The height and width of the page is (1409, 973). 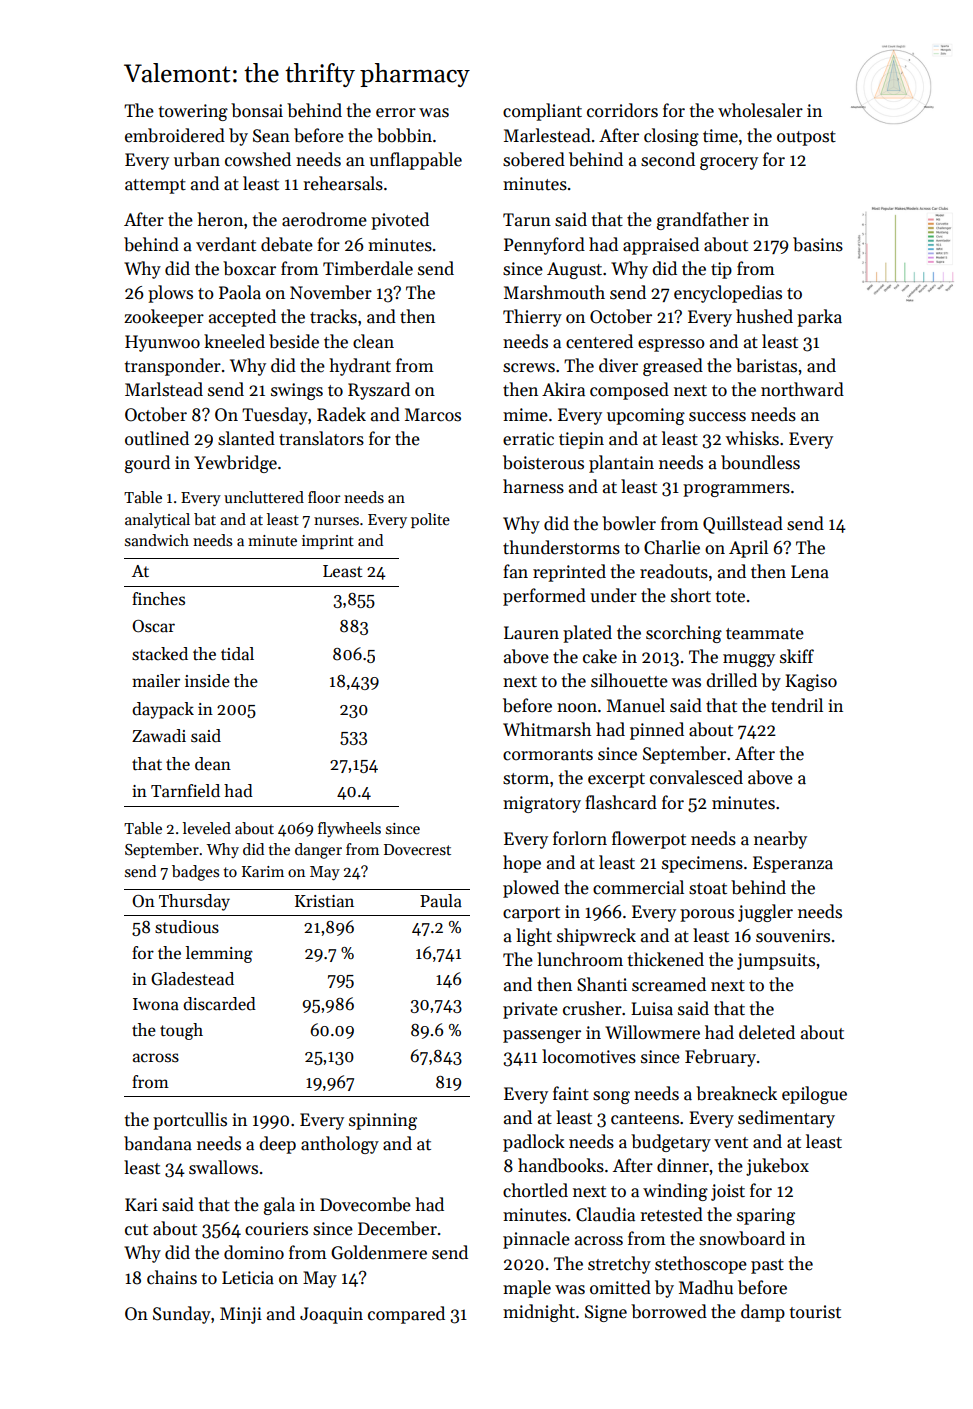 I want to click on tough, so click(x=181, y=1031).
